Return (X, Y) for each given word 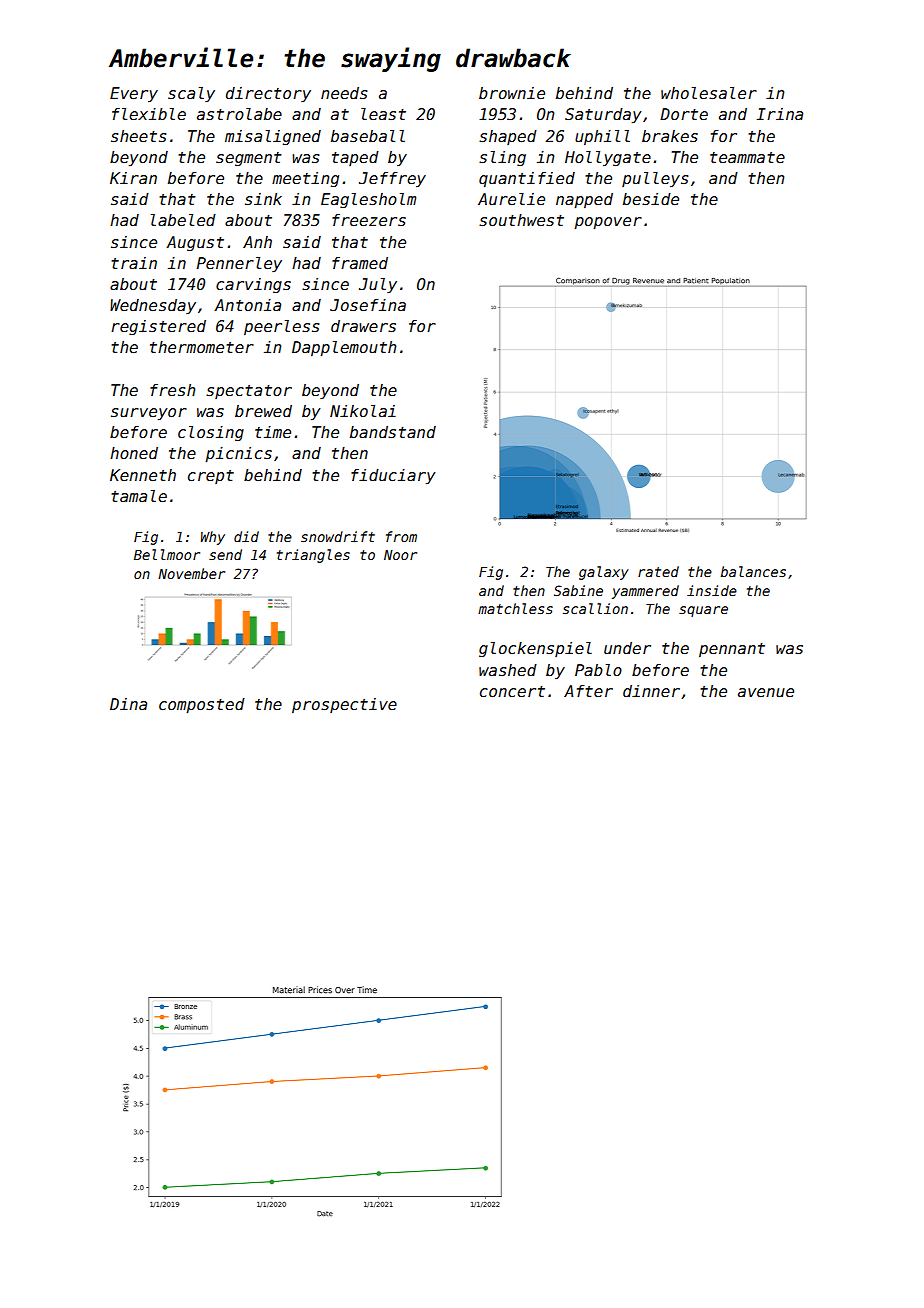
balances (753, 571)
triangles (313, 556)
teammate (747, 157)
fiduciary (393, 477)
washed (508, 670)
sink (263, 199)
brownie (512, 93)
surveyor (149, 414)
